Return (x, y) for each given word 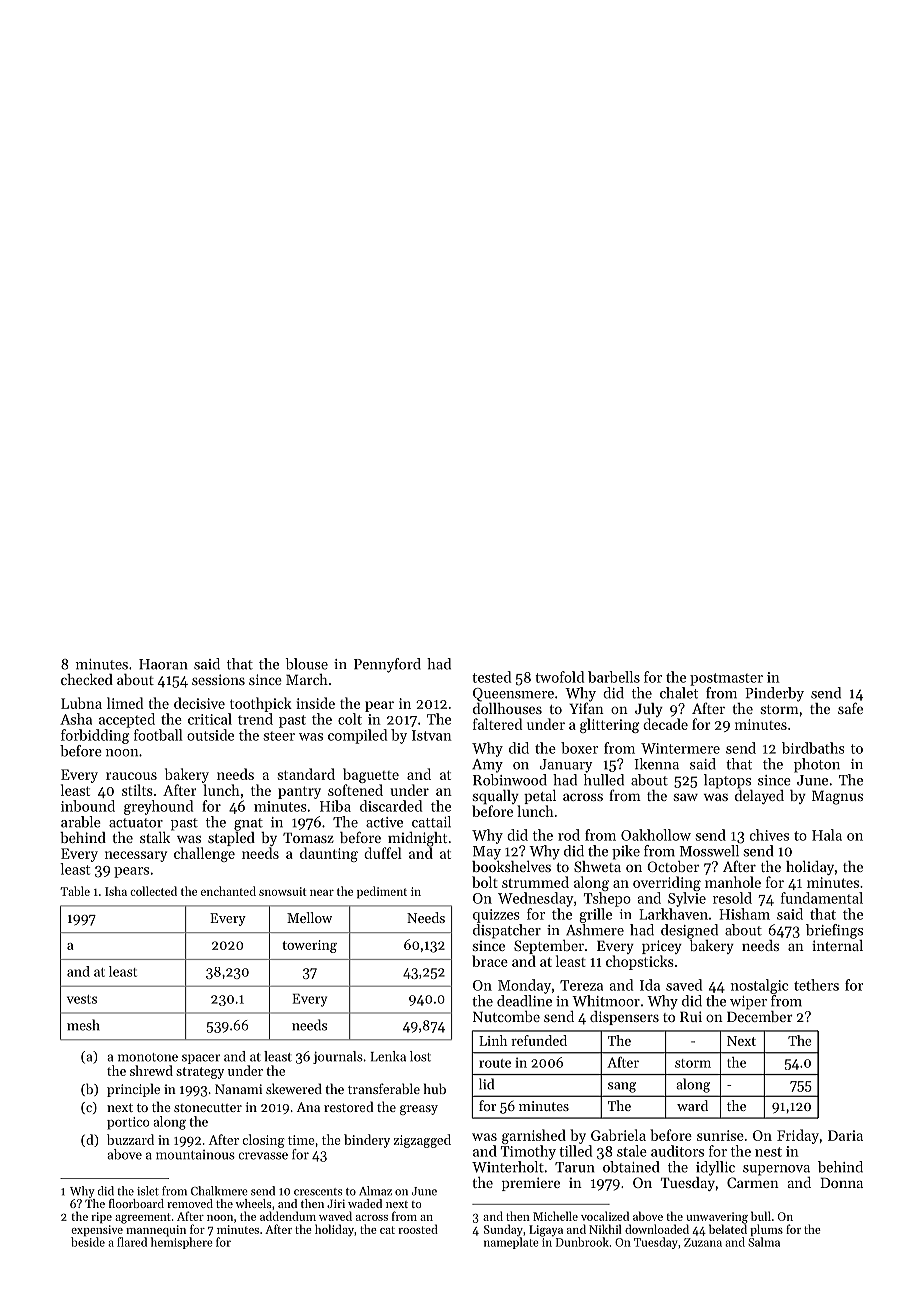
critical (210, 719)
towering (309, 946)
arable (81, 822)
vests (82, 999)
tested (491, 677)
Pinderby (774, 694)
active (384, 822)
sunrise (720, 1135)
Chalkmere (219, 1191)
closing (263, 1141)
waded (365, 1203)
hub (435, 1088)
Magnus (837, 798)
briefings (834, 931)
